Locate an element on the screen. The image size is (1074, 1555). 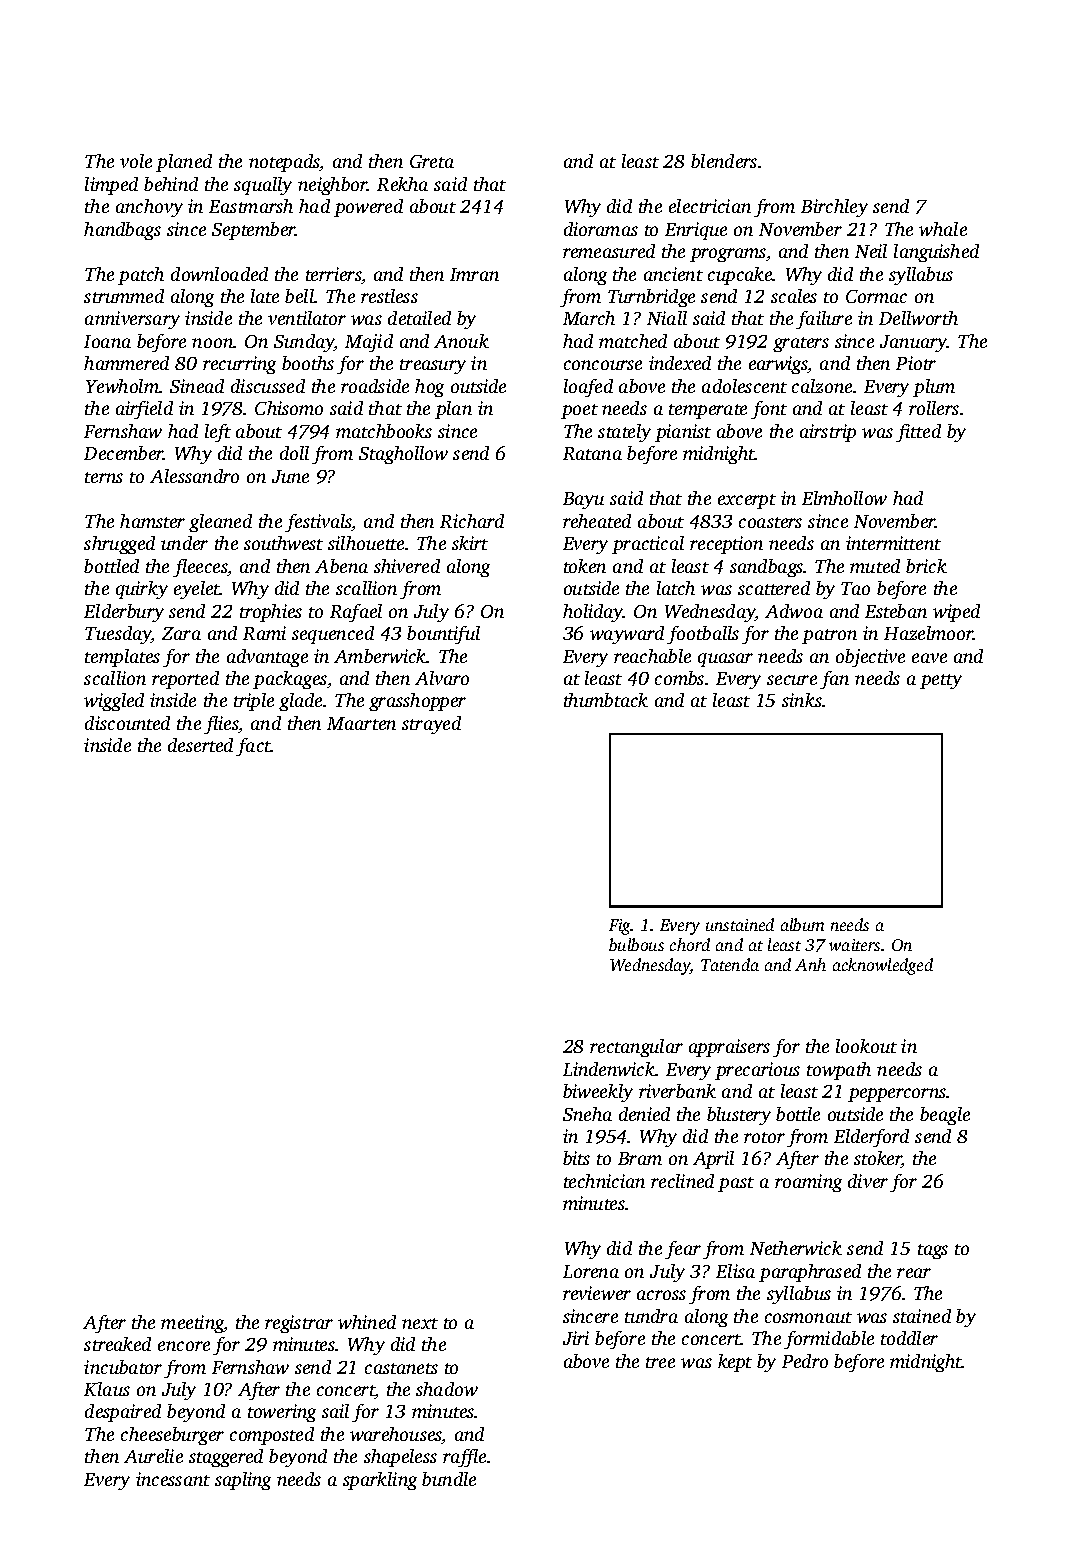
December is located at coordinates (124, 453).
